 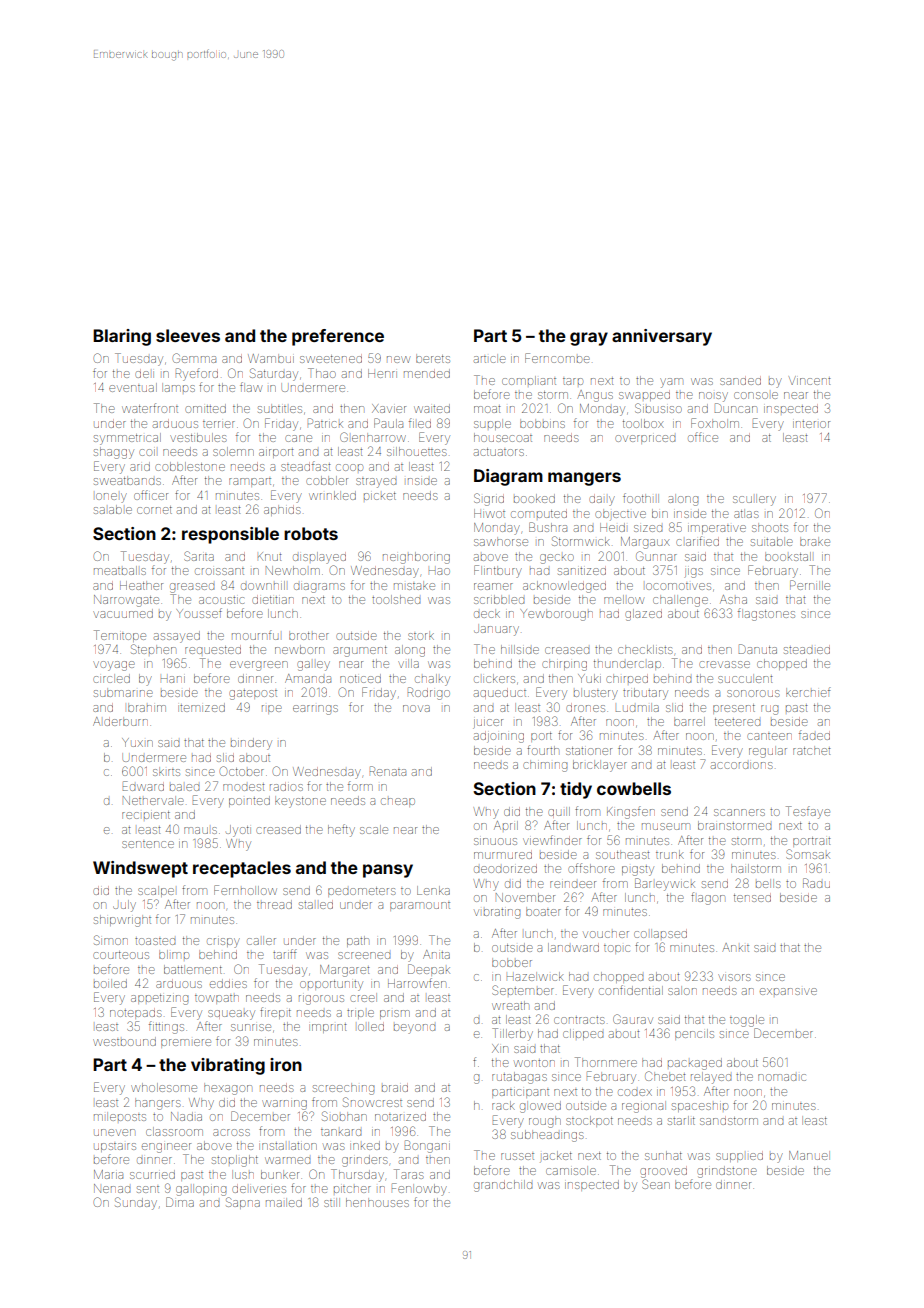 What do you see at coordinates (242, 771) in the screenshot?
I see `October` at bounding box center [242, 771].
